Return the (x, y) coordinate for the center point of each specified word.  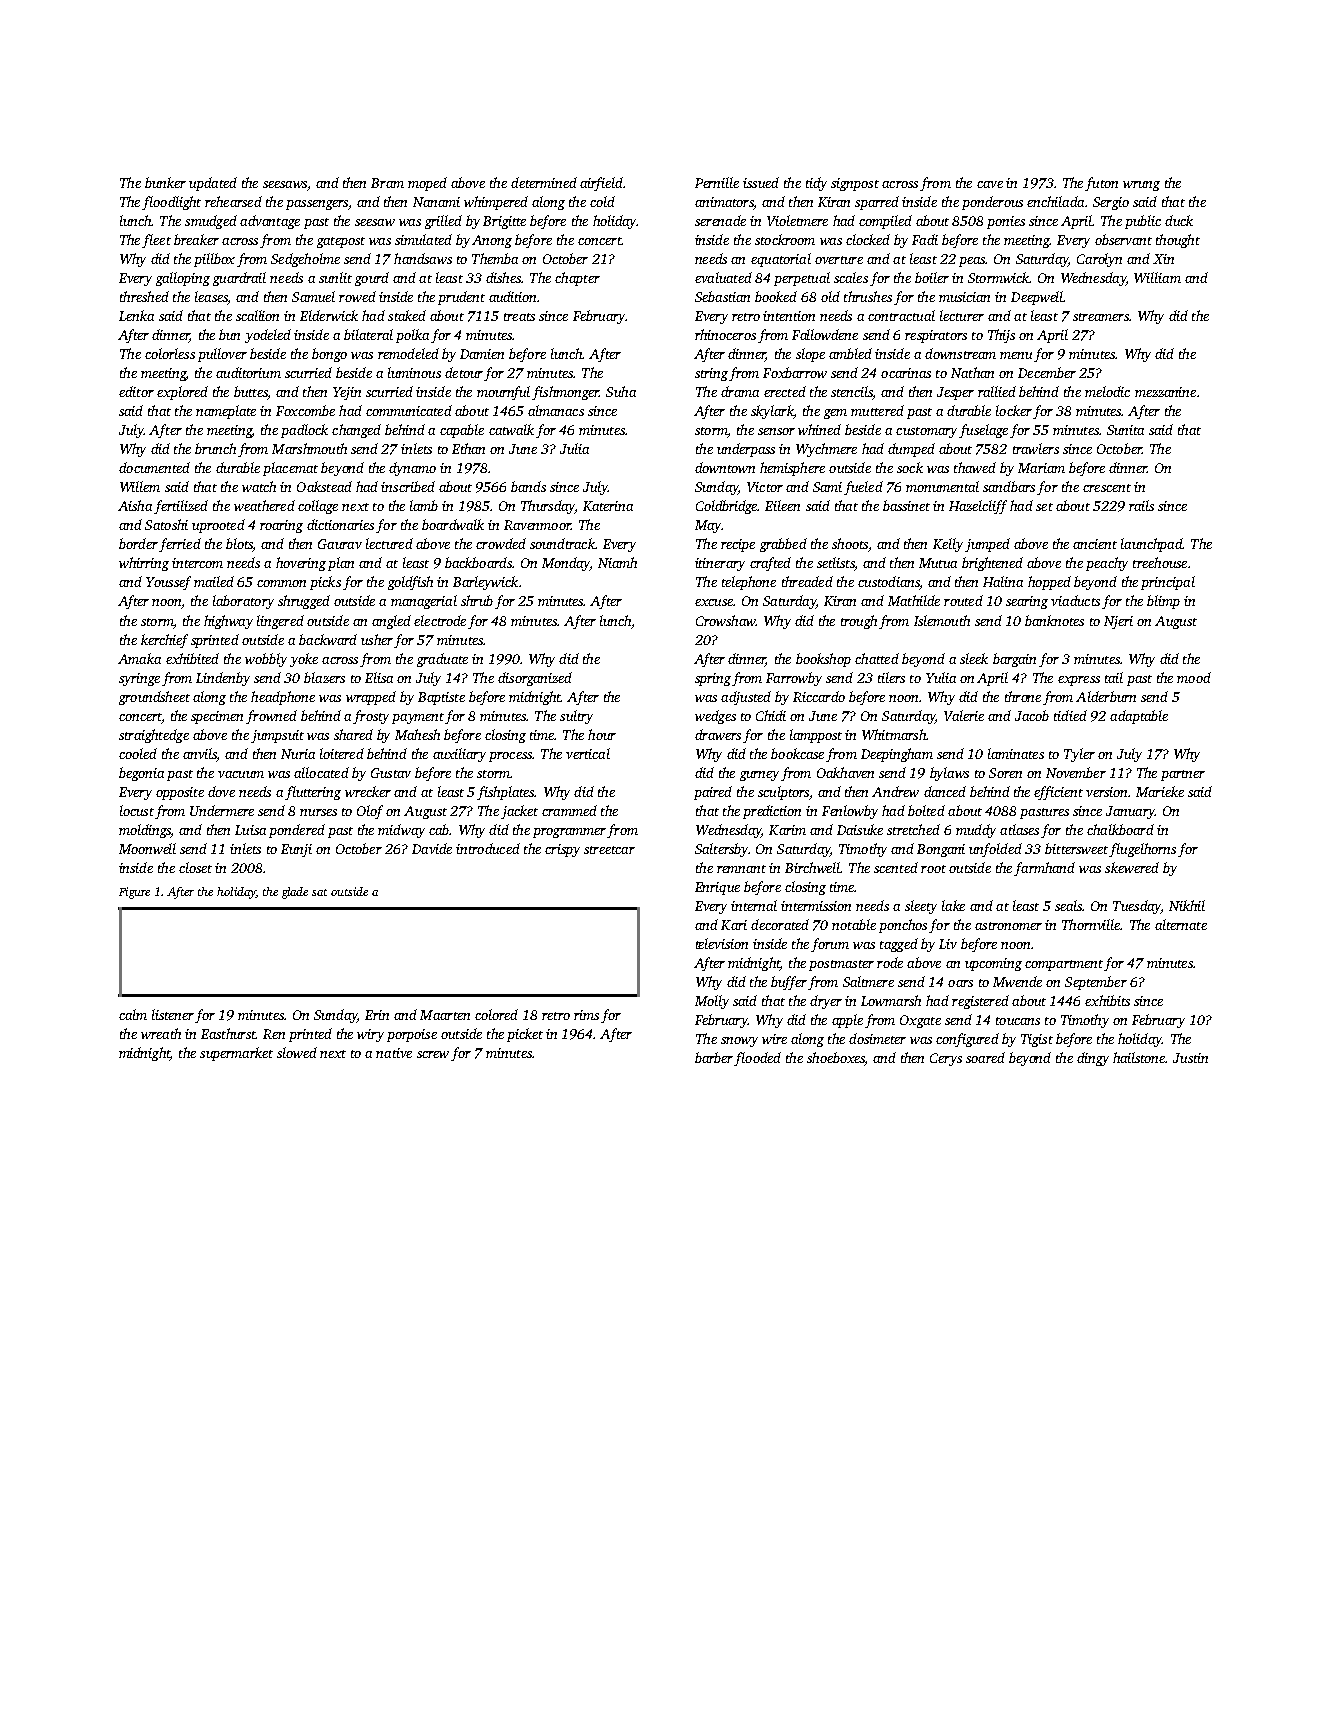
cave (990, 184)
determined (544, 182)
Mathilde (914, 600)
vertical (588, 753)
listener (173, 1014)
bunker (165, 182)
